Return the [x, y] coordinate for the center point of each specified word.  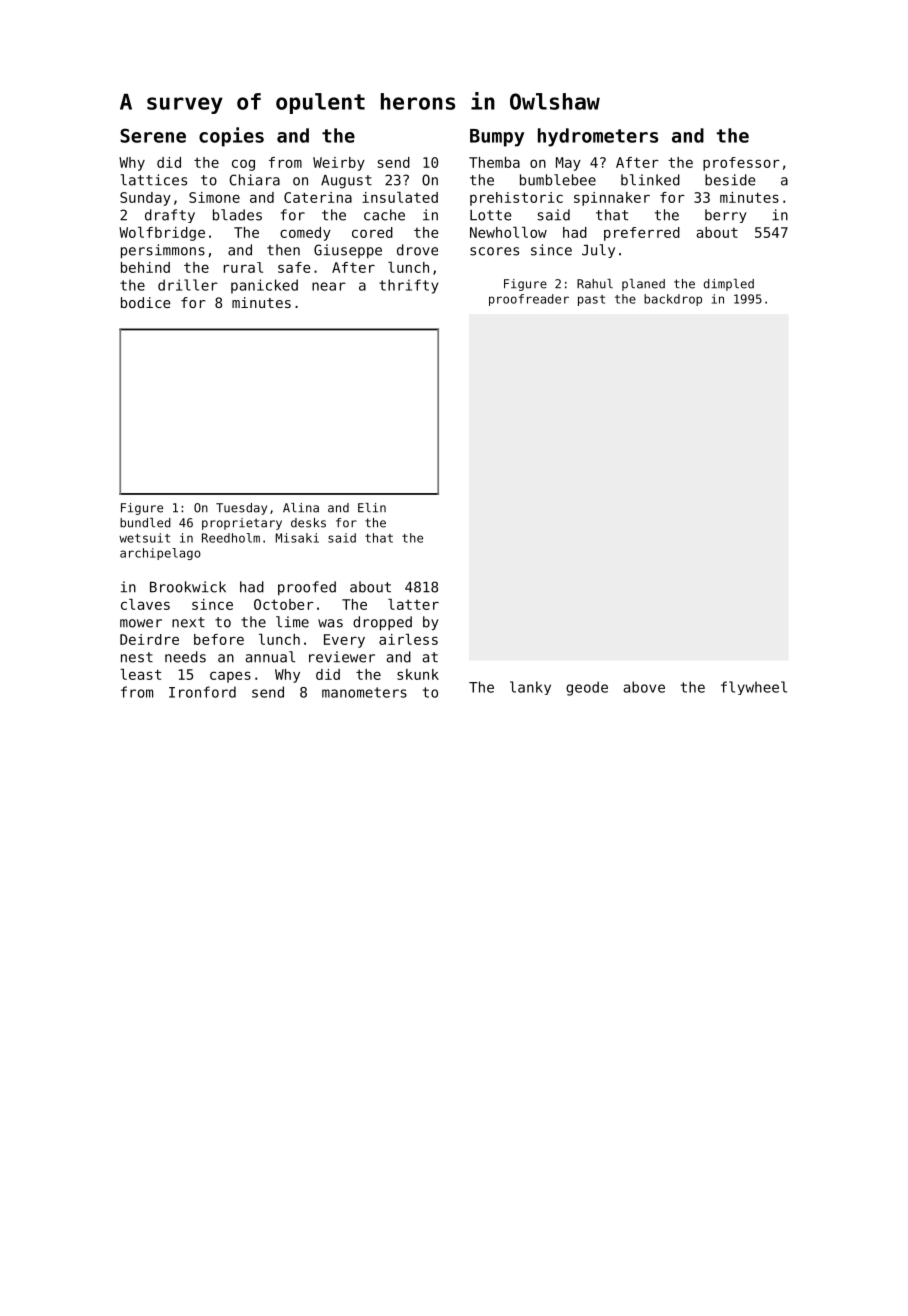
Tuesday [241, 509]
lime [292, 622]
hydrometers [598, 137]
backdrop [673, 300]
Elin [372, 508]
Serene [153, 135]
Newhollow [508, 232]
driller [188, 285]
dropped [382, 623]
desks [308, 523]
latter [413, 604]
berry [726, 216]
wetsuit [144, 538]
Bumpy [497, 138]
